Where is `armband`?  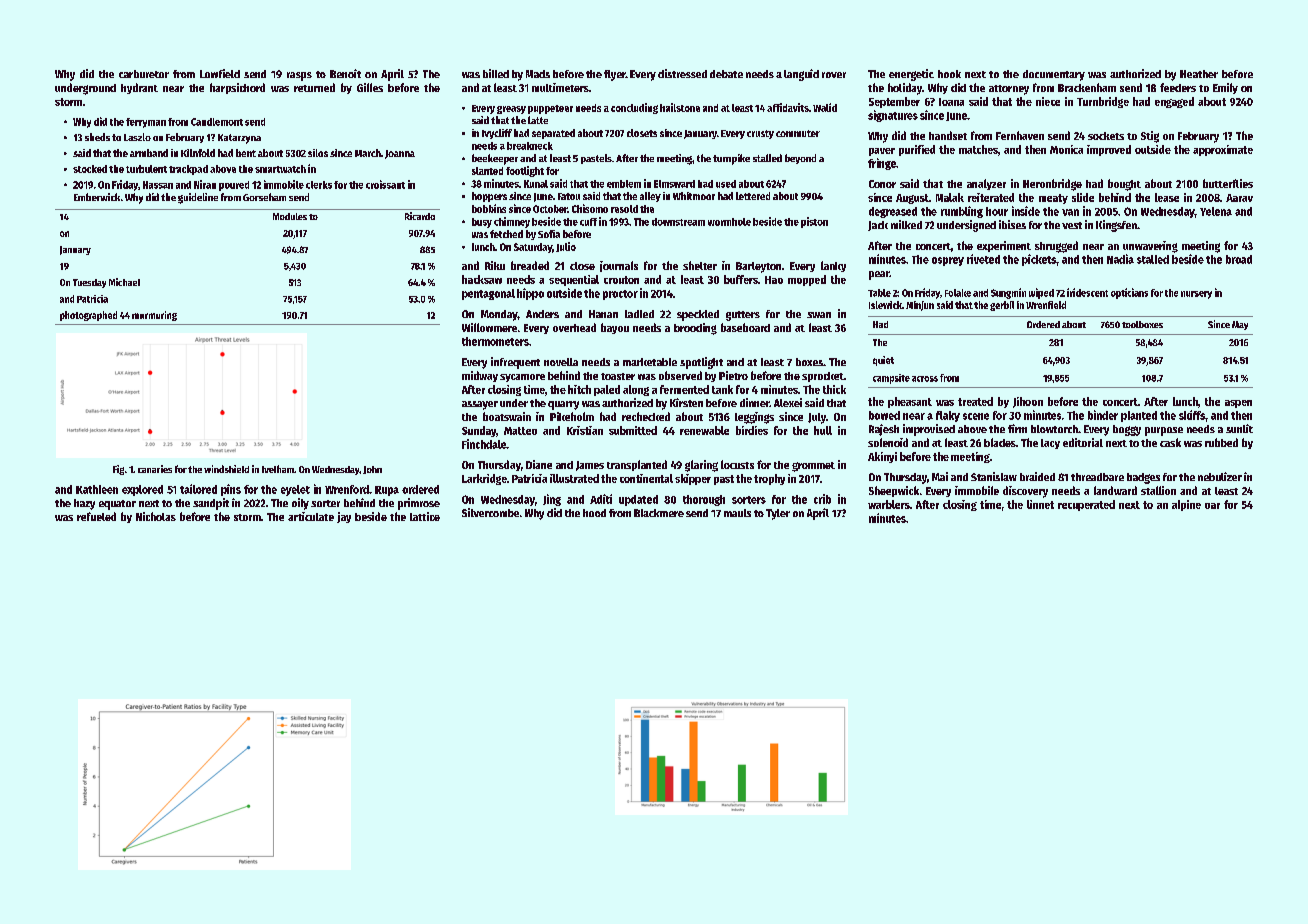
armband is located at coordinates (149, 153).
